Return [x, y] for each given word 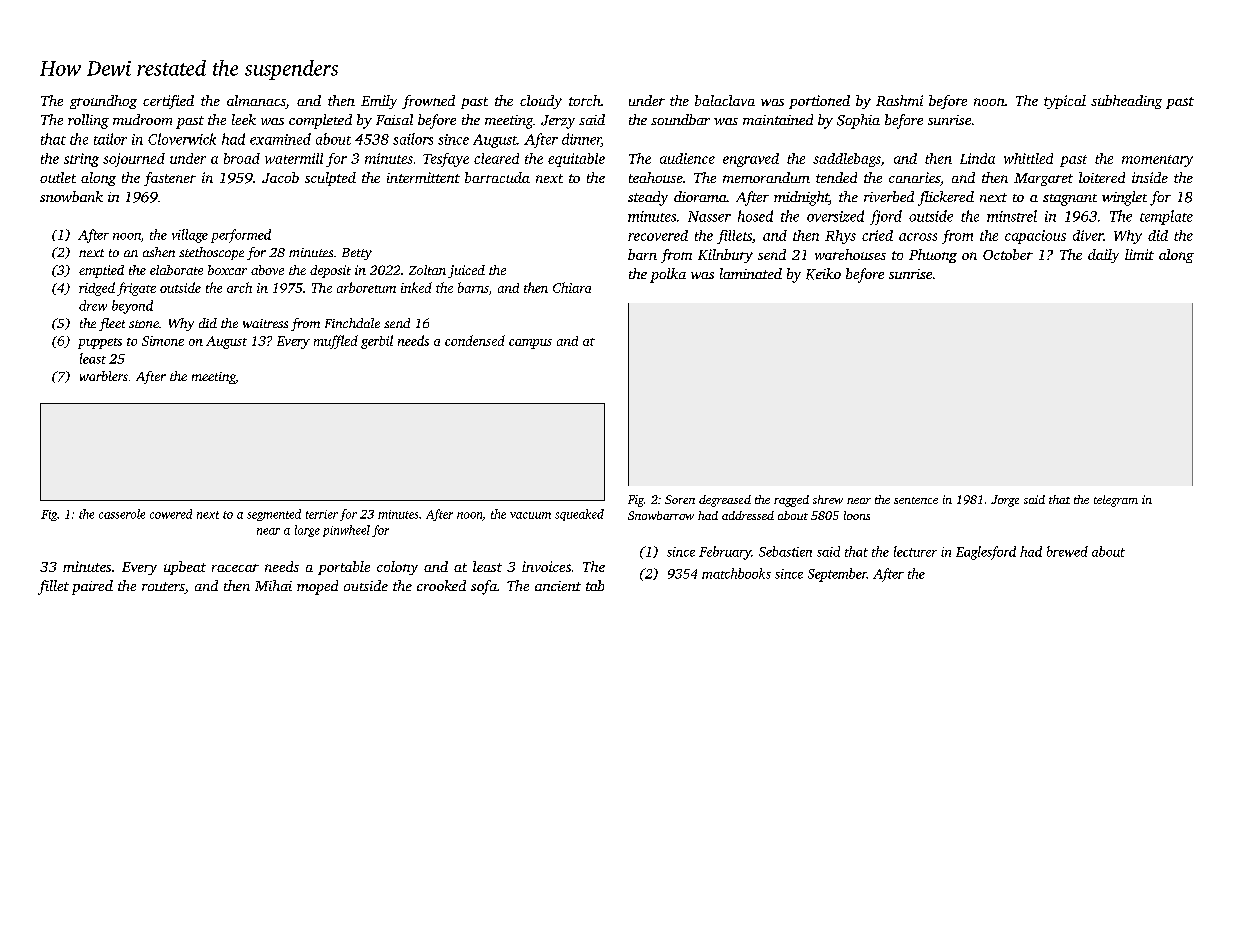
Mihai [273, 585]
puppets [100, 343]
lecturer [915, 551]
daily [1103, 256]
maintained [778, 119]
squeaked [579, 515]
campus [530, 344]
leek [244, 119]
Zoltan [427, 270]
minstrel [1012, 216]
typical [1065, 102]
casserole [122, 514]
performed [241, 236]
